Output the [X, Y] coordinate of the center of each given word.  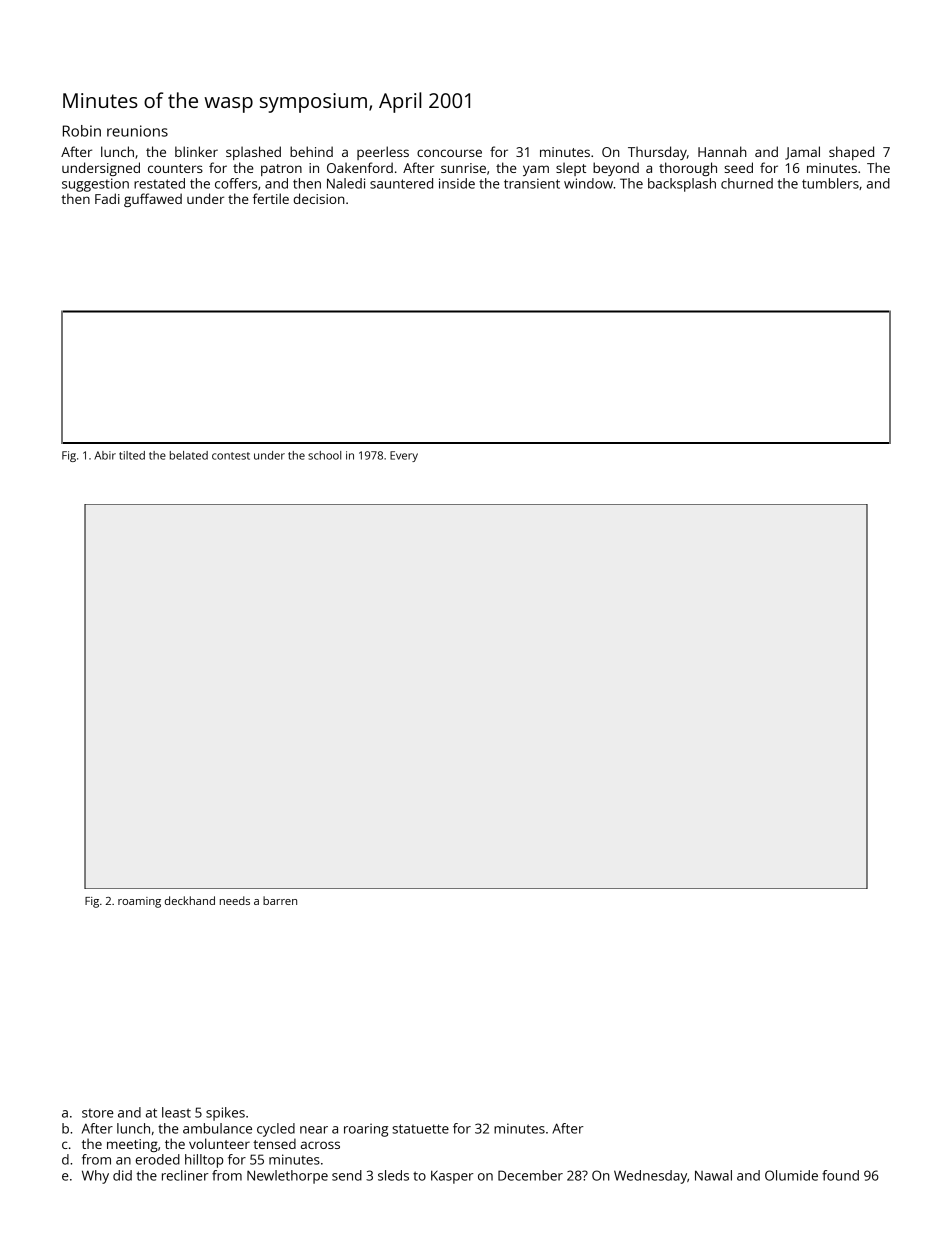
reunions [137, 131]
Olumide [791, 1175]
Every [404, 456]
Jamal [802, 153]
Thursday [657, 153]
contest [231, 456]
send [347, 1175]
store [98, 1113]
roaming [139, 902]
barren [280, 900]
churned [747, 183]
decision [319, 198]
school [324, 455]
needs [235, 900]
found [840, 1175]
